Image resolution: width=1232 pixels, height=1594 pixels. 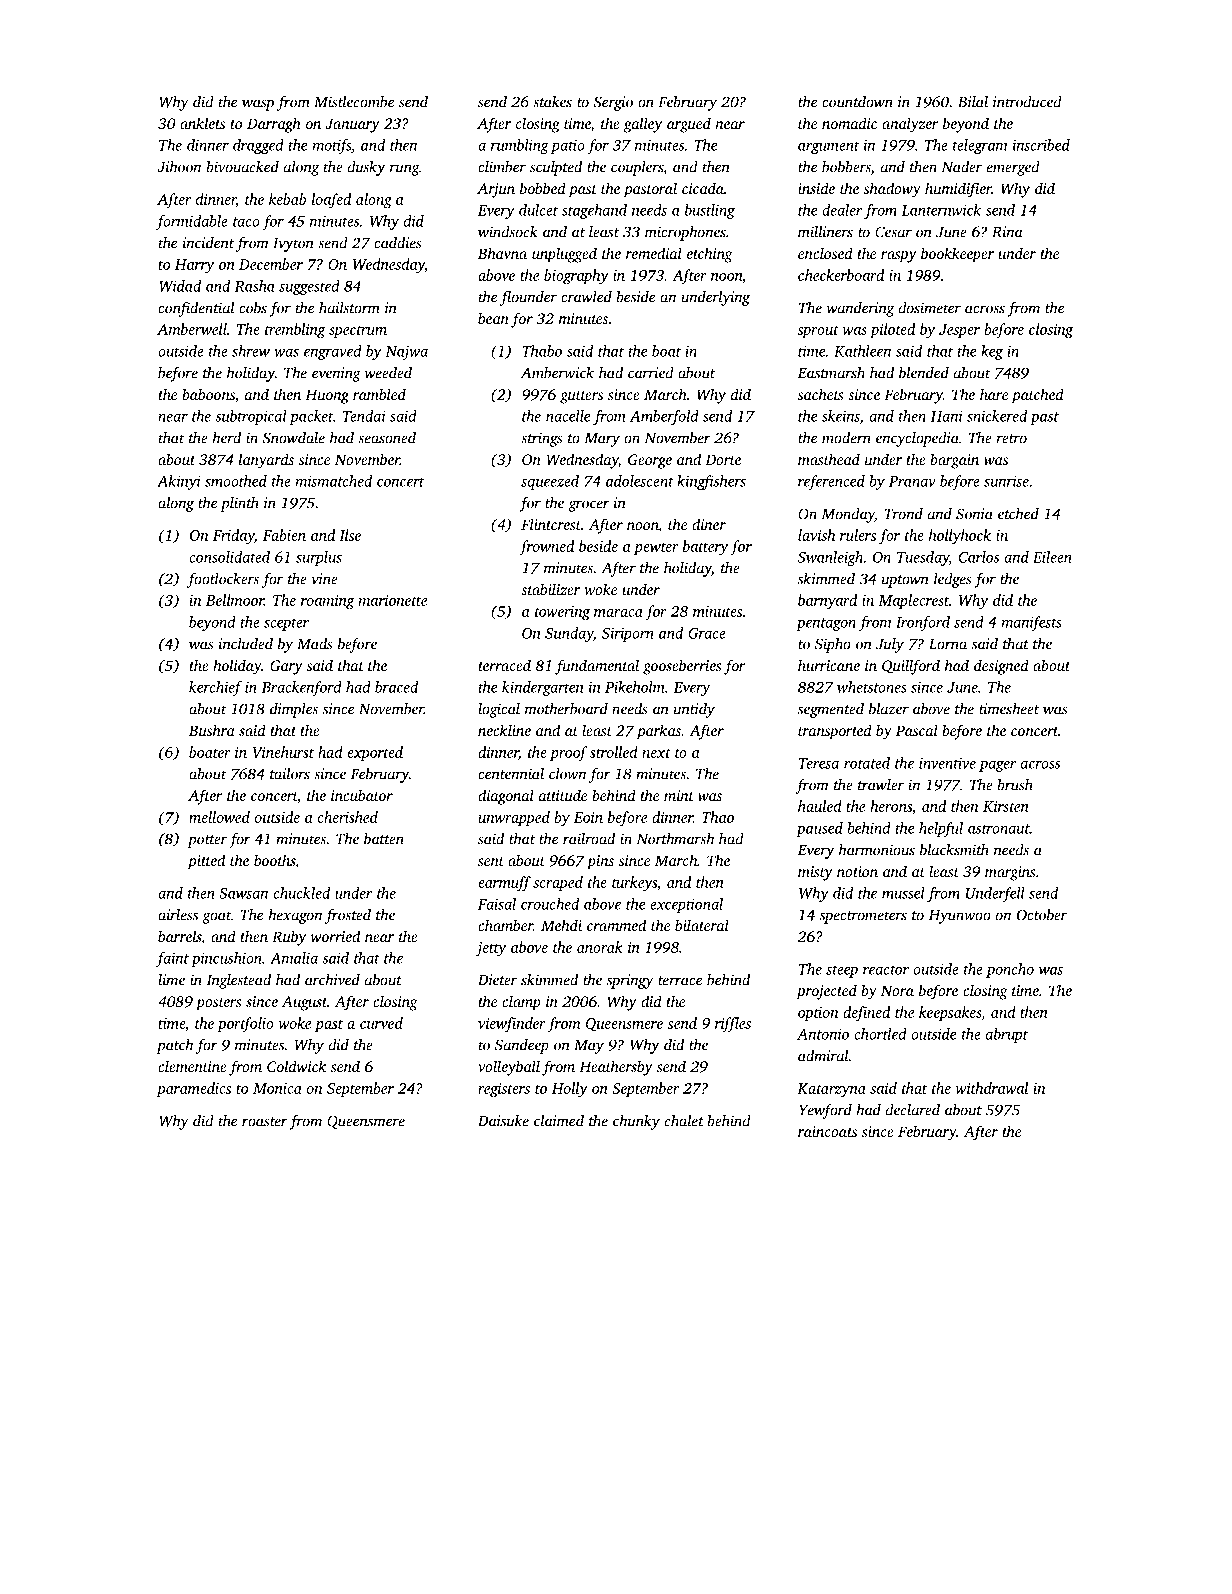 What do you see at coordinates (265, 1122) in the screenshot?
I see `roaster` at bounding box center [265, 1122].
